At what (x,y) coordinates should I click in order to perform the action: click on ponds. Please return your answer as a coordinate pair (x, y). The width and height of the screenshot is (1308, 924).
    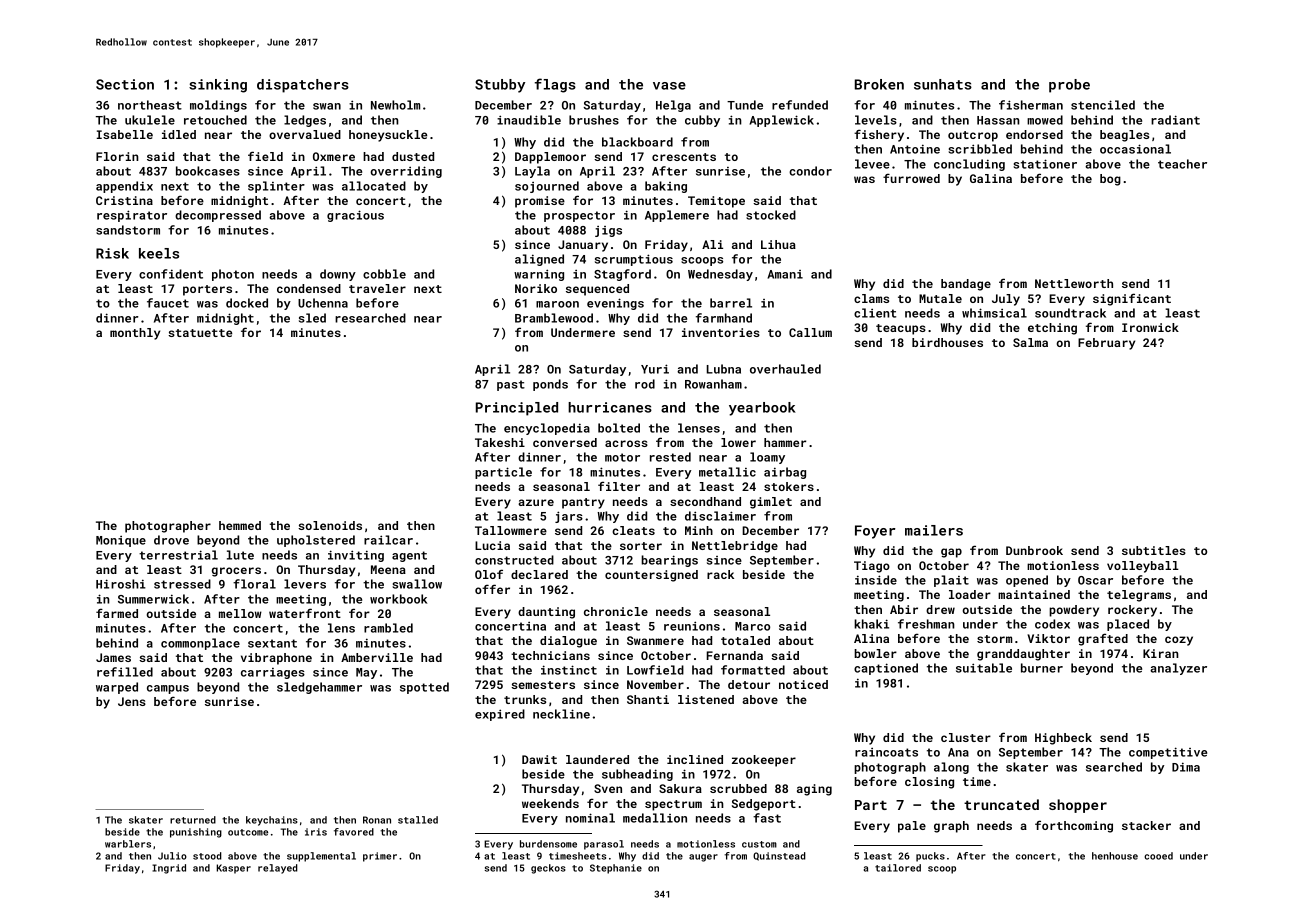
    Looking at the image, I should click on (550, 385).
